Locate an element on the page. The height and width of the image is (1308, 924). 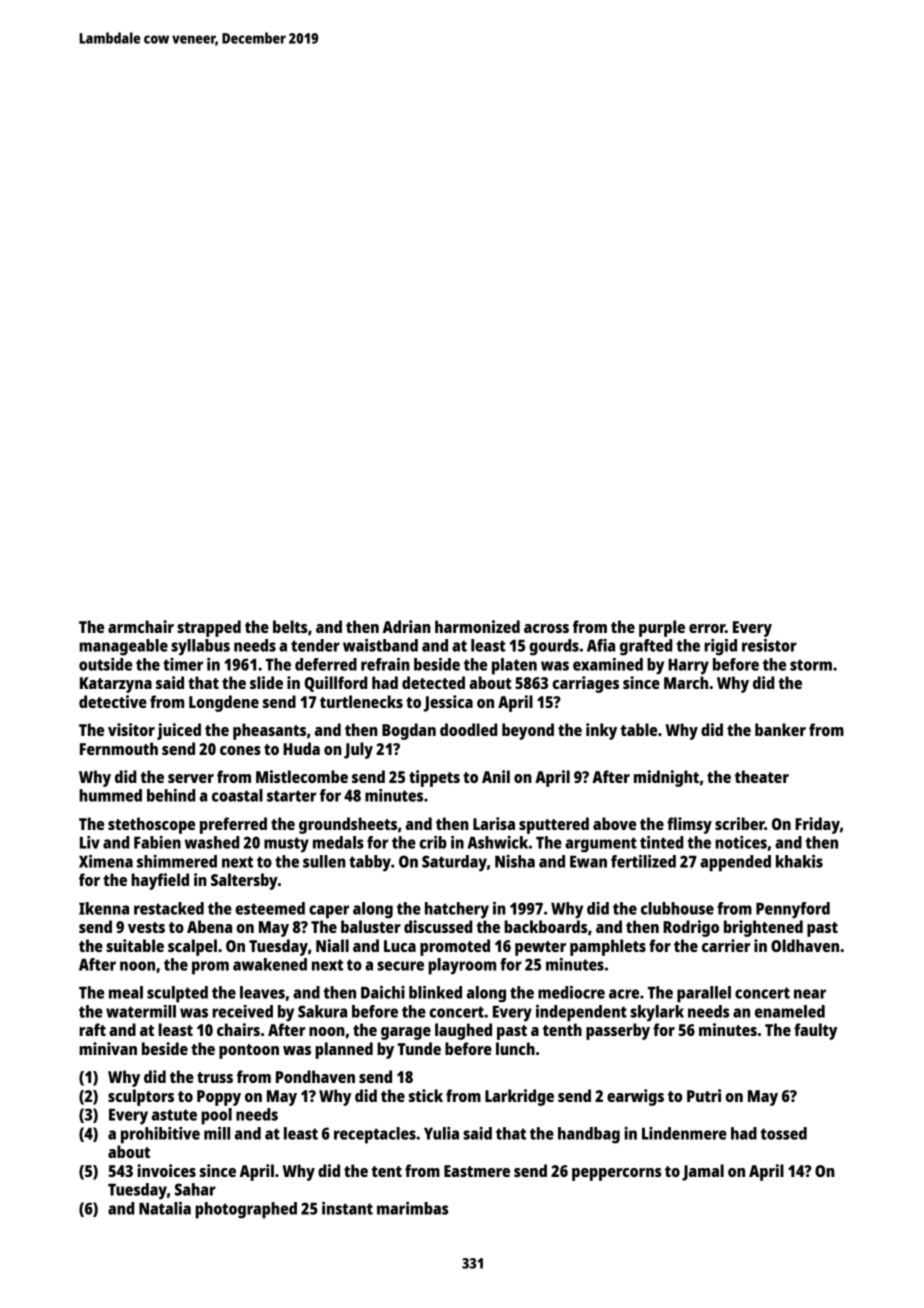
photographed is located at coordinates (246, 1210).
